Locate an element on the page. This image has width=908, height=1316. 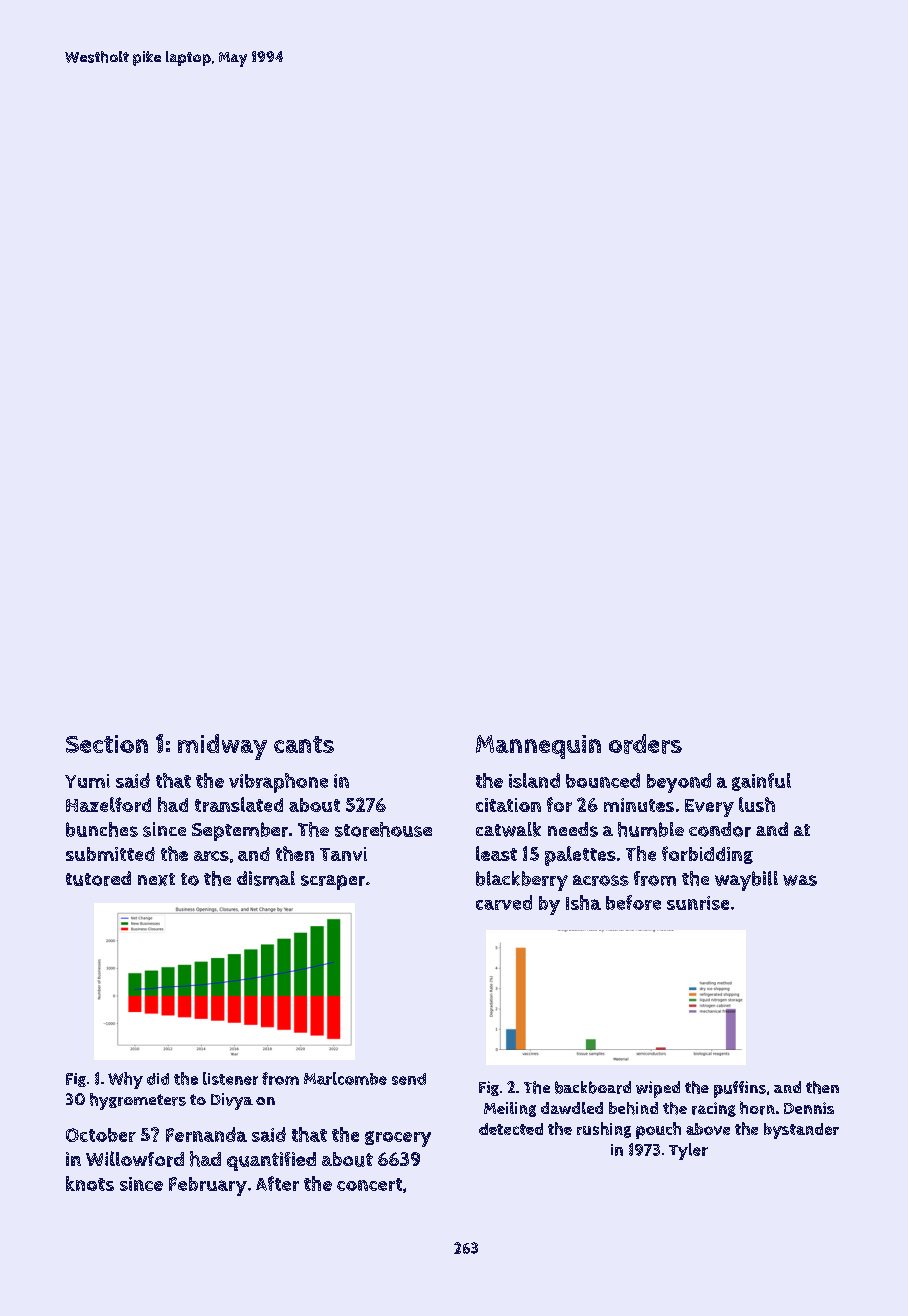
listener is located at coordinates (230, 1078).
